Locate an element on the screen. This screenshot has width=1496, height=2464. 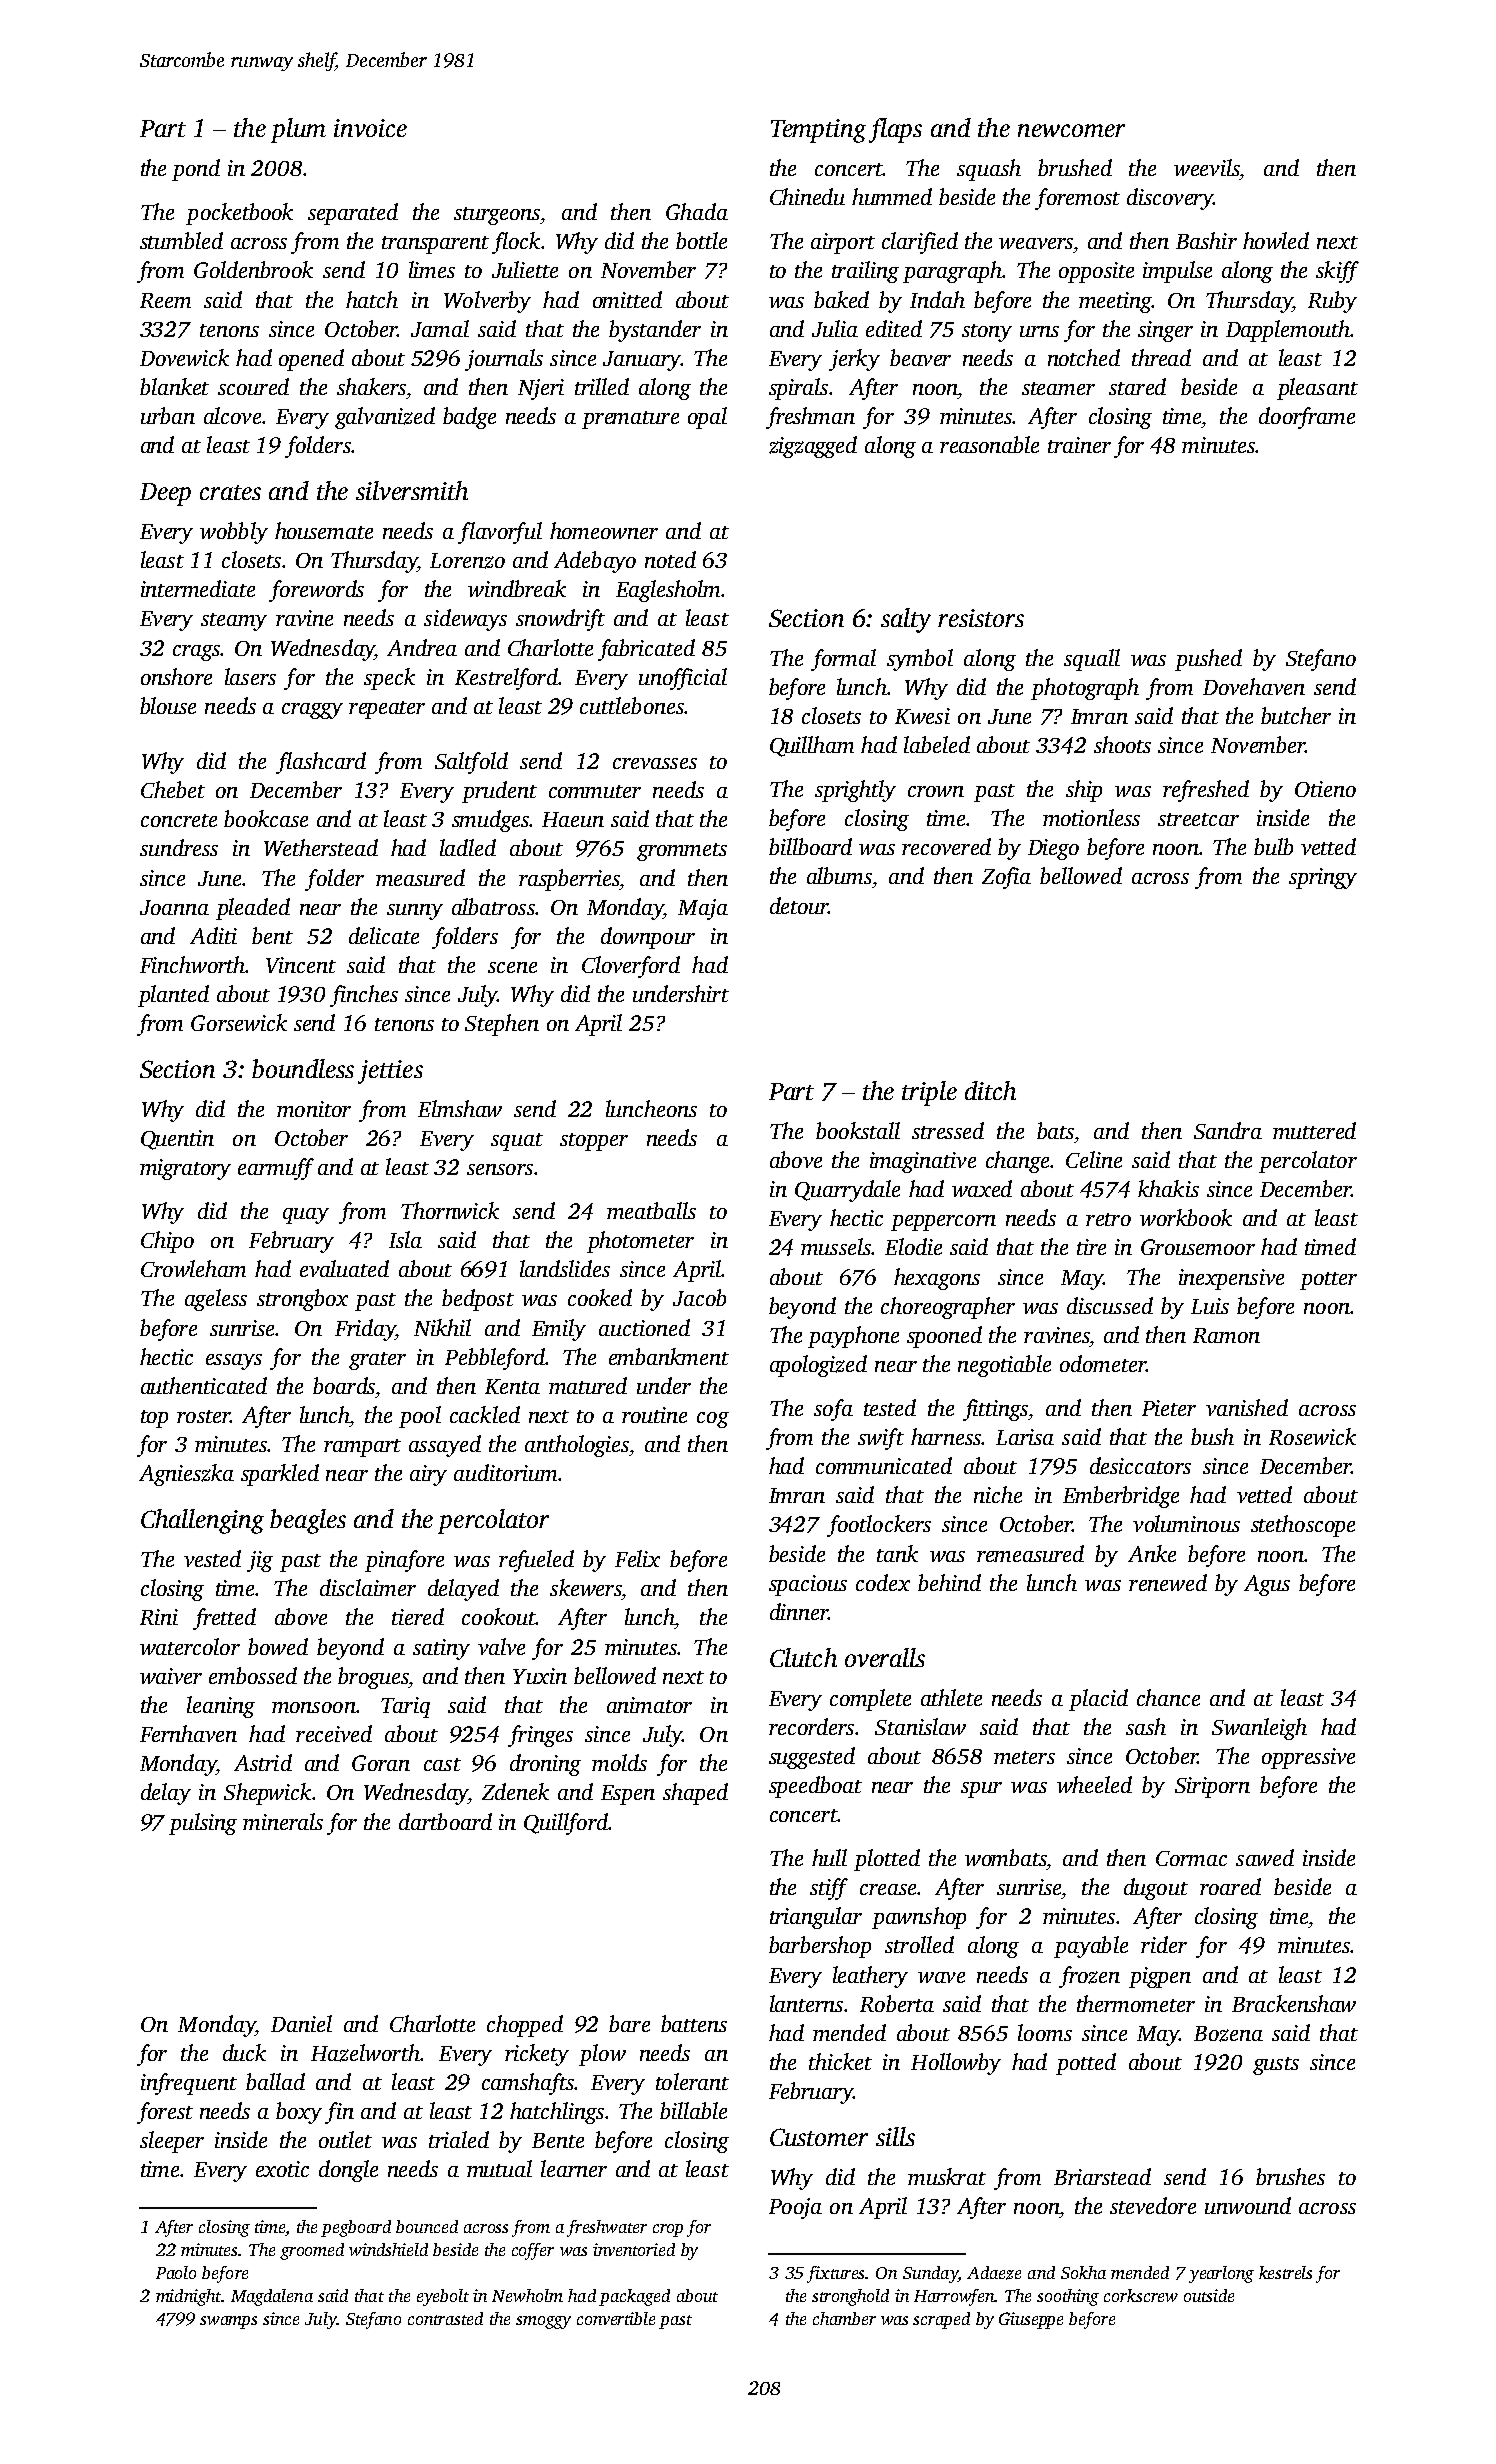
Tempting is located at coordinates (818, 131).
